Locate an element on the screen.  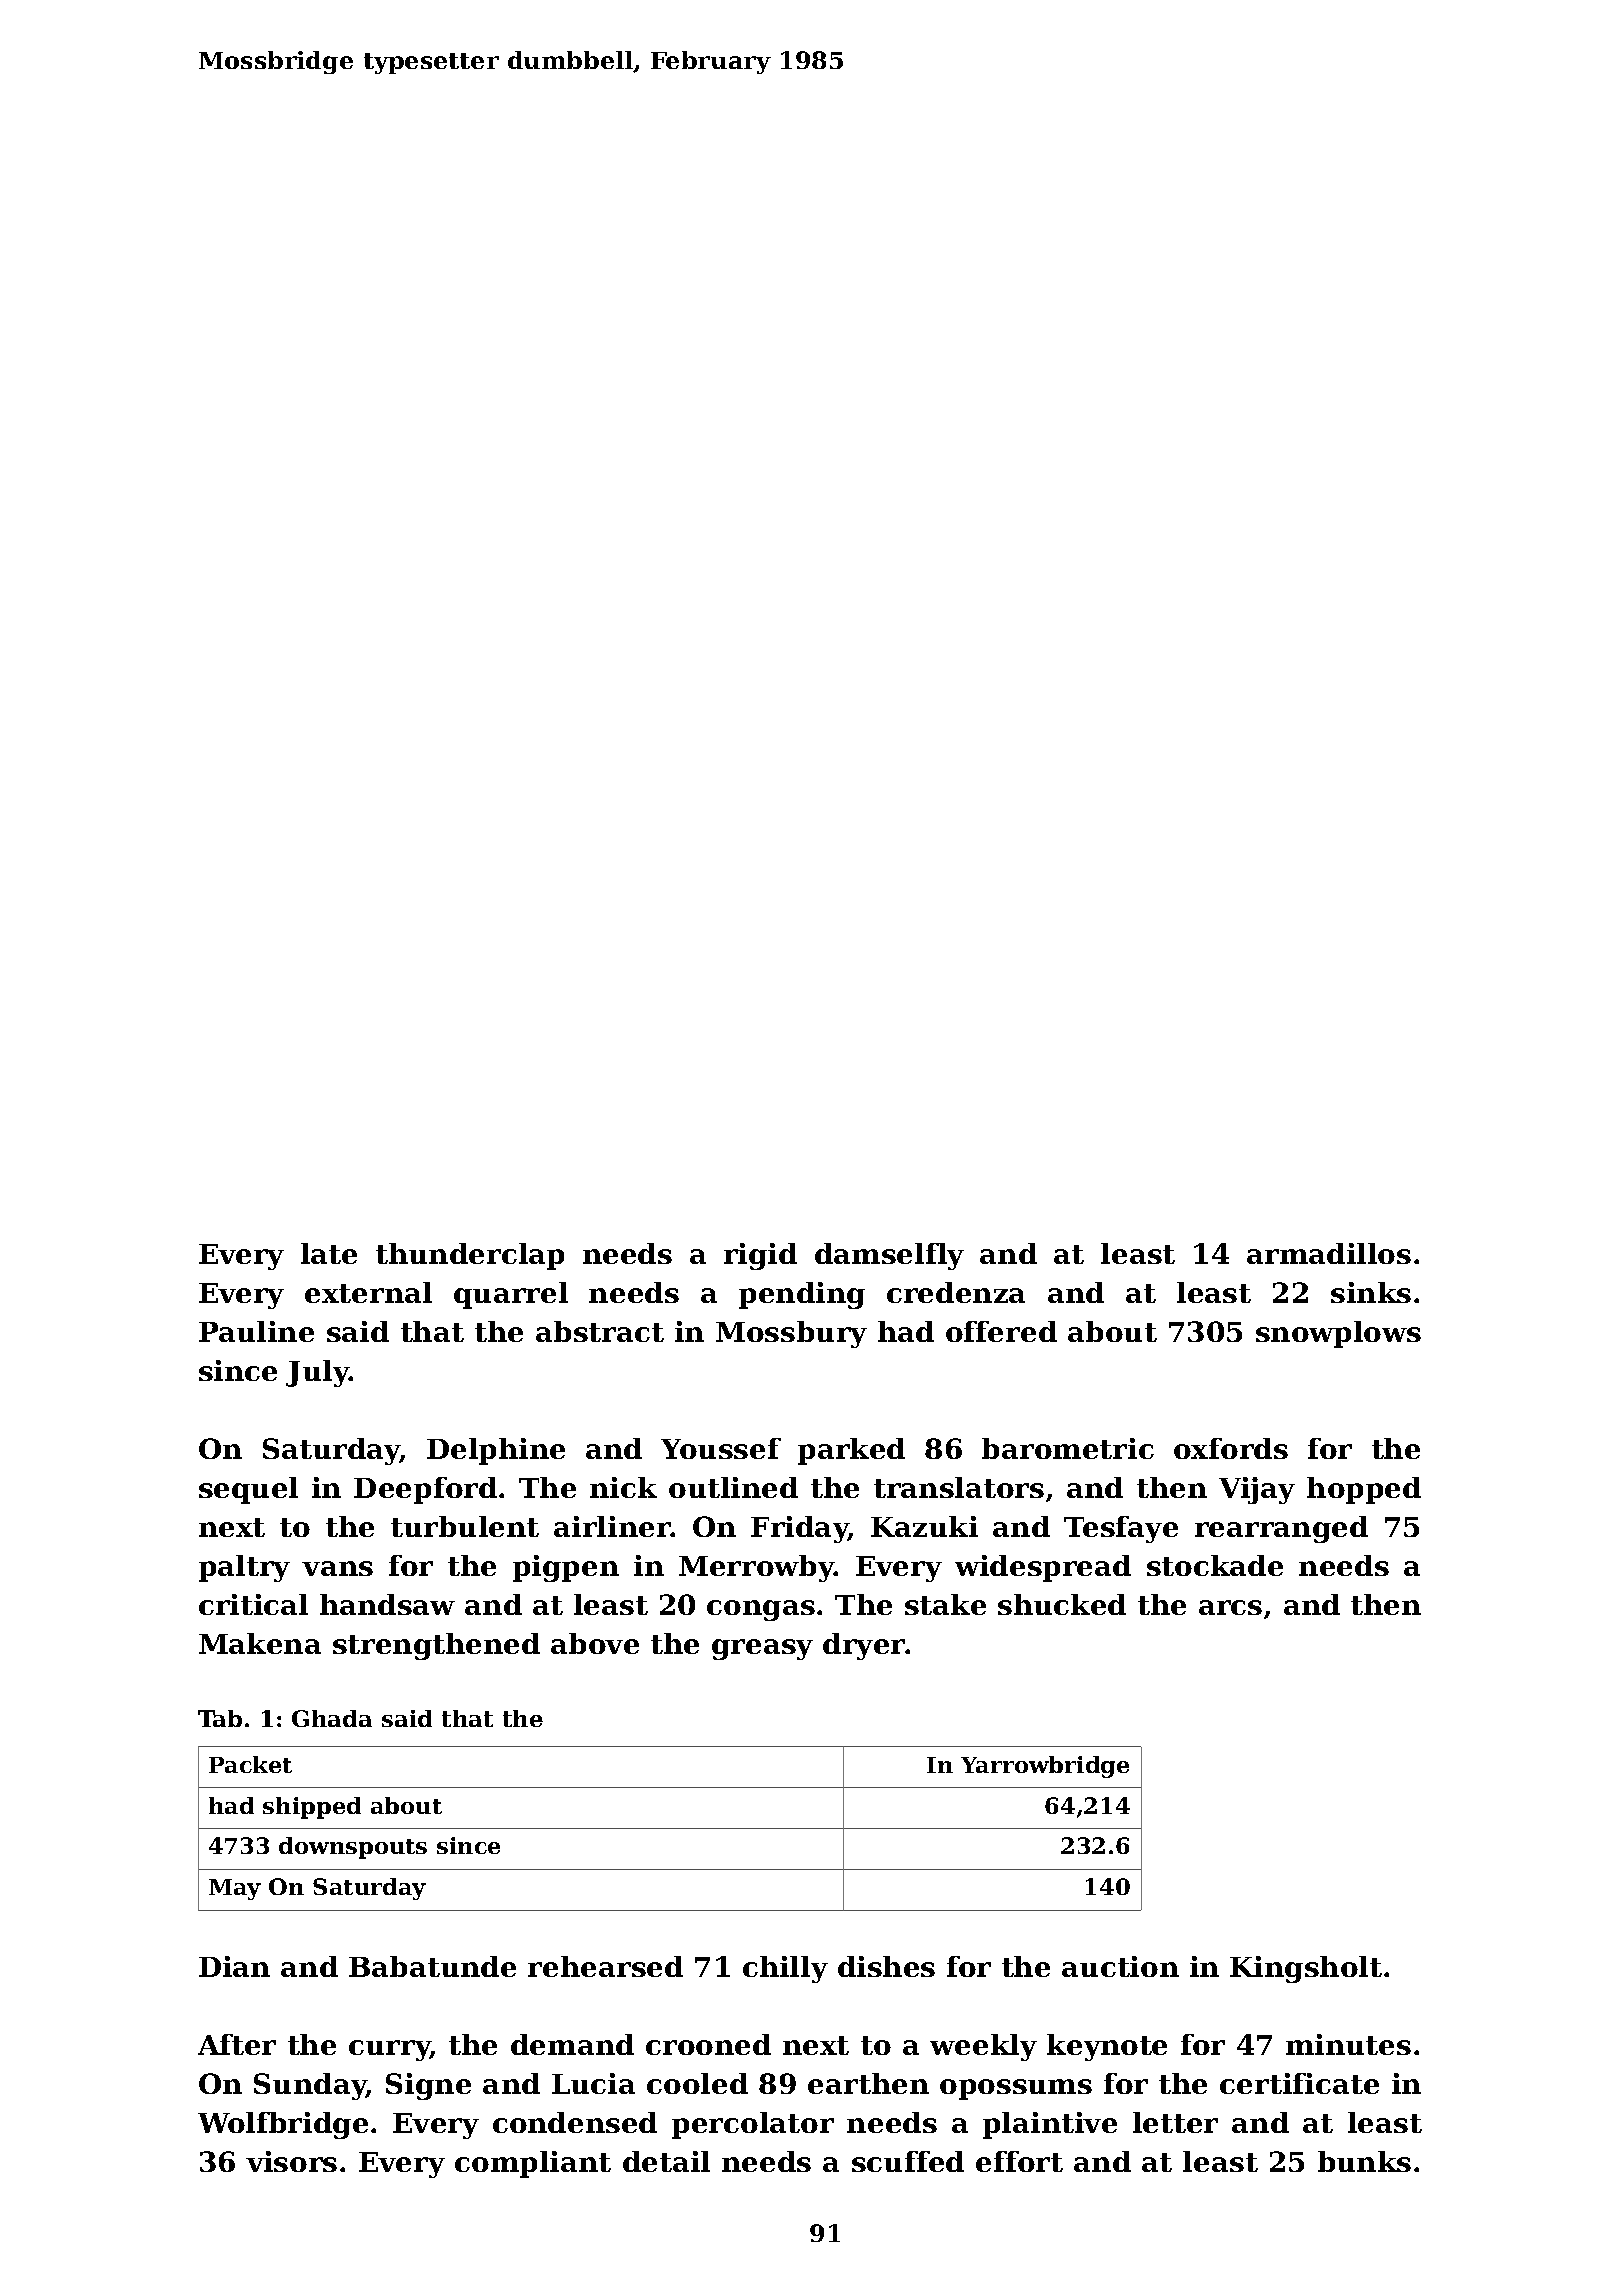
rigid is located at coordinates (760, 1256).
